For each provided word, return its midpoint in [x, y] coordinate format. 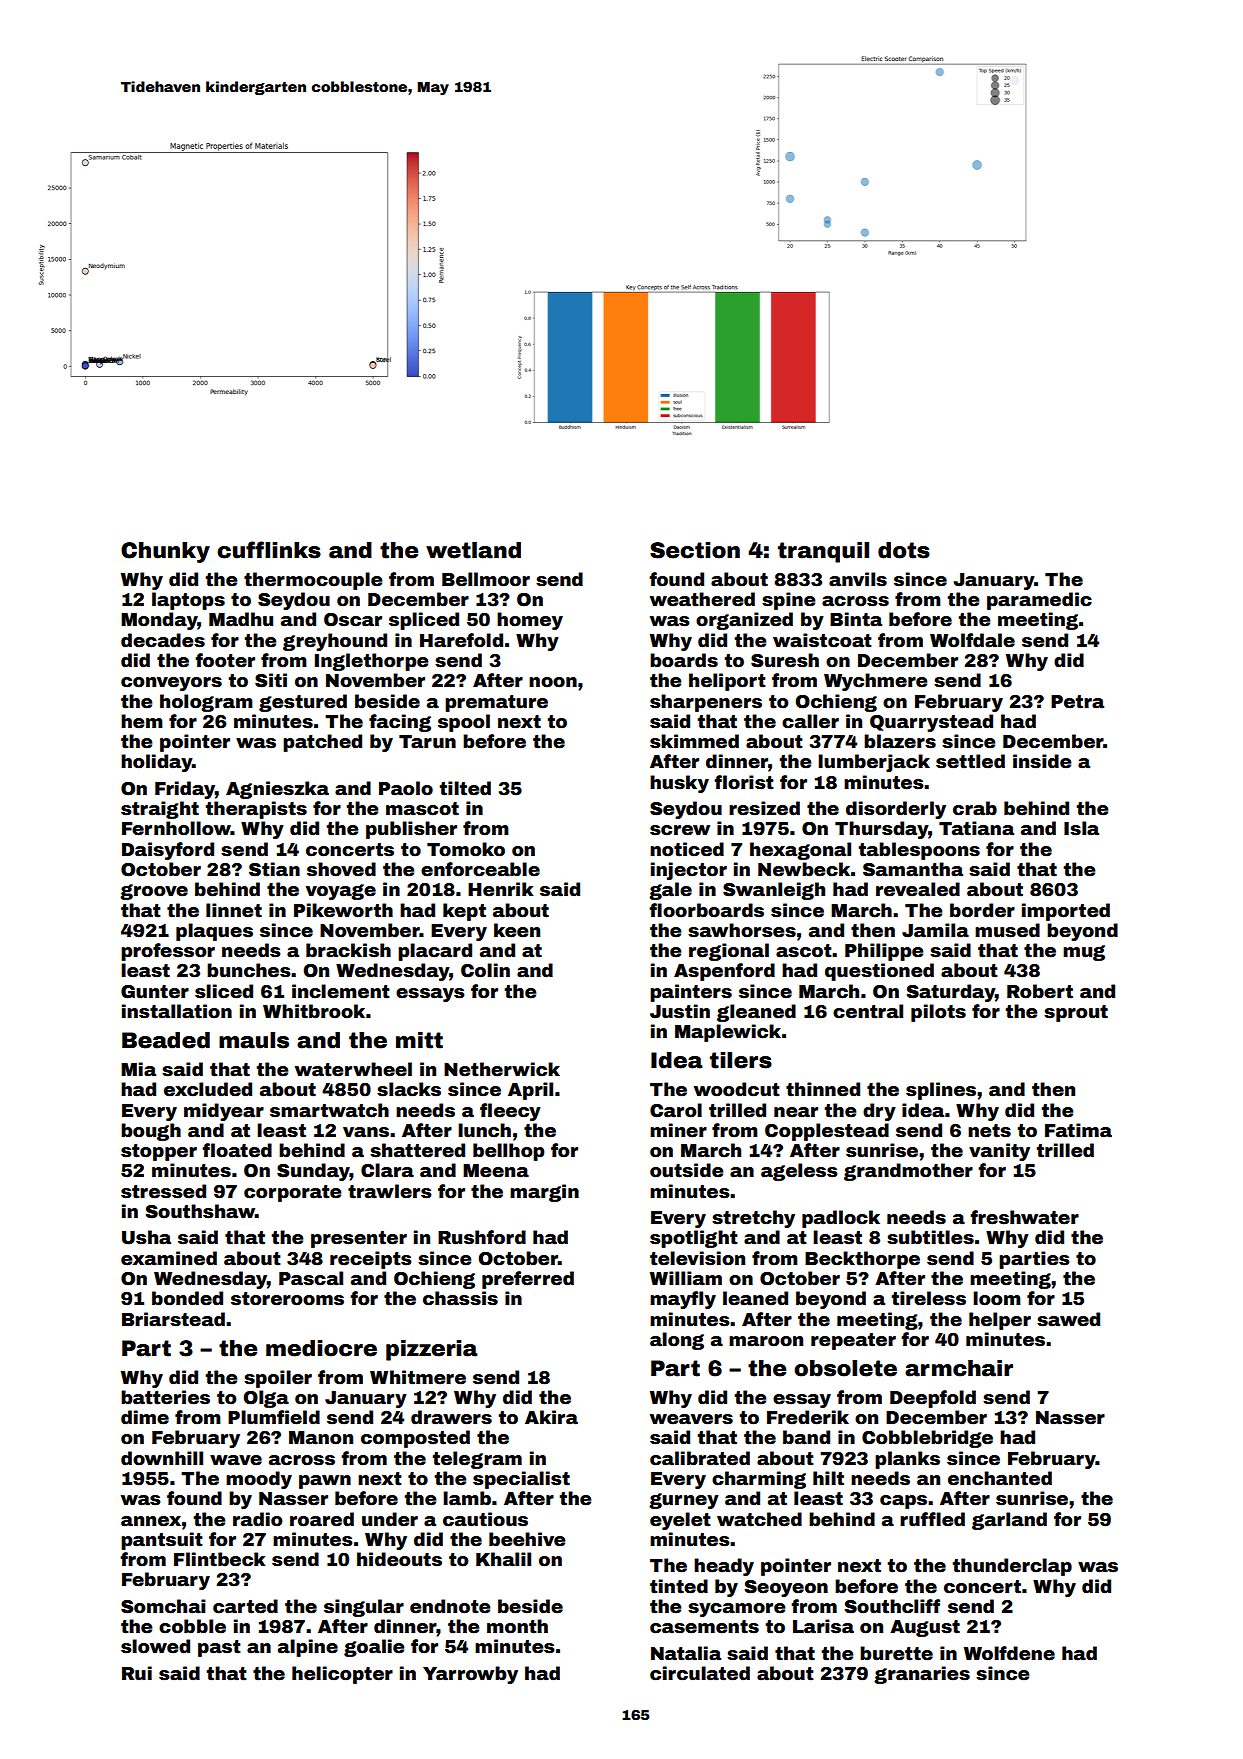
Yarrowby [470, 1675]
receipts [371, 1260]
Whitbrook [314, 1011]
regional [729, 952]
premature [496, 703]
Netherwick [502, 1069]
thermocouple [313, 581]
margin [544, 1193]
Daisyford [168, 851]
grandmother [908, 1172]
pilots [938, 1013]
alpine [308, 1648]
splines [941, 1091]
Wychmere [876, 682]
